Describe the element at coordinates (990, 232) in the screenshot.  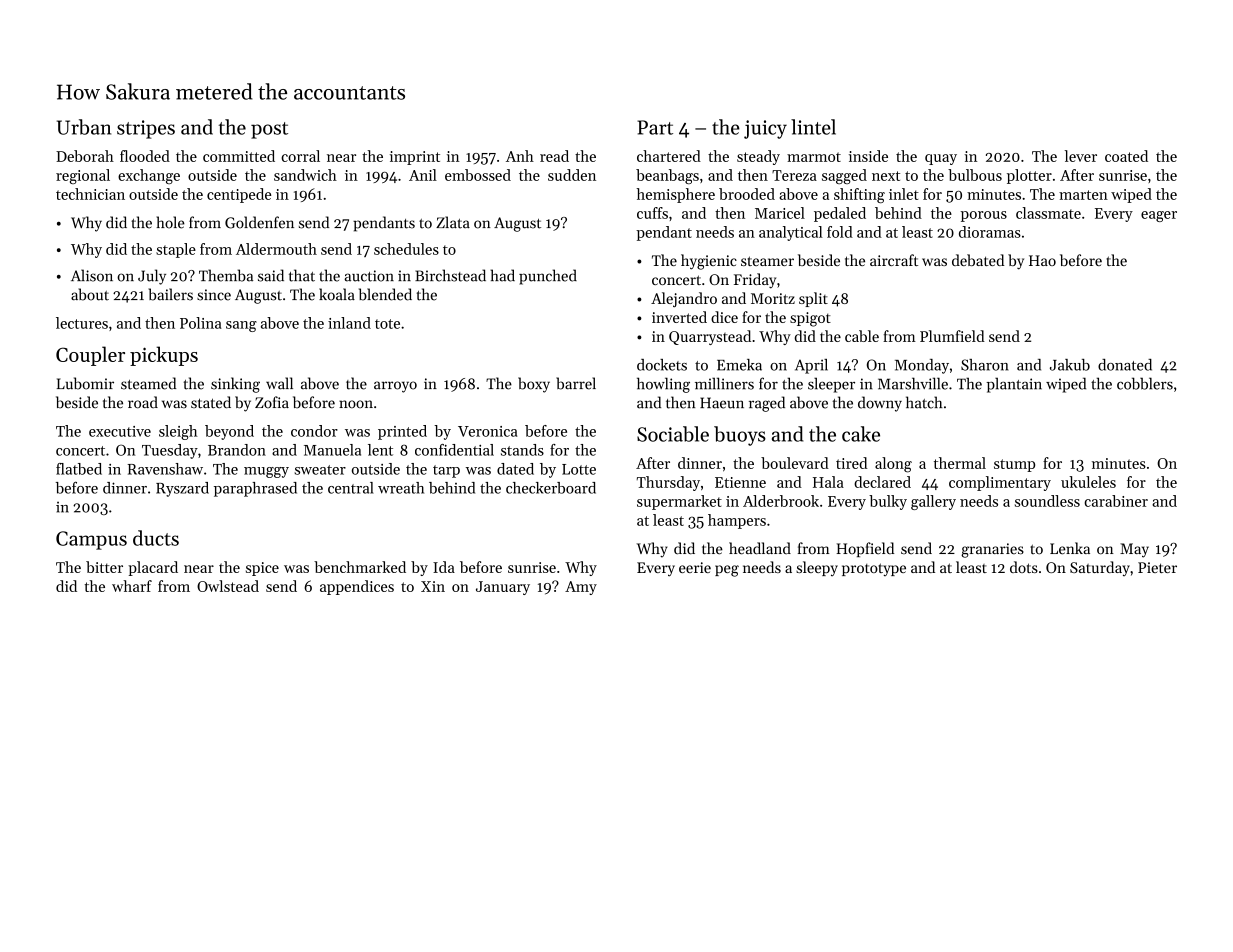
I see `dioramas` at that location.
